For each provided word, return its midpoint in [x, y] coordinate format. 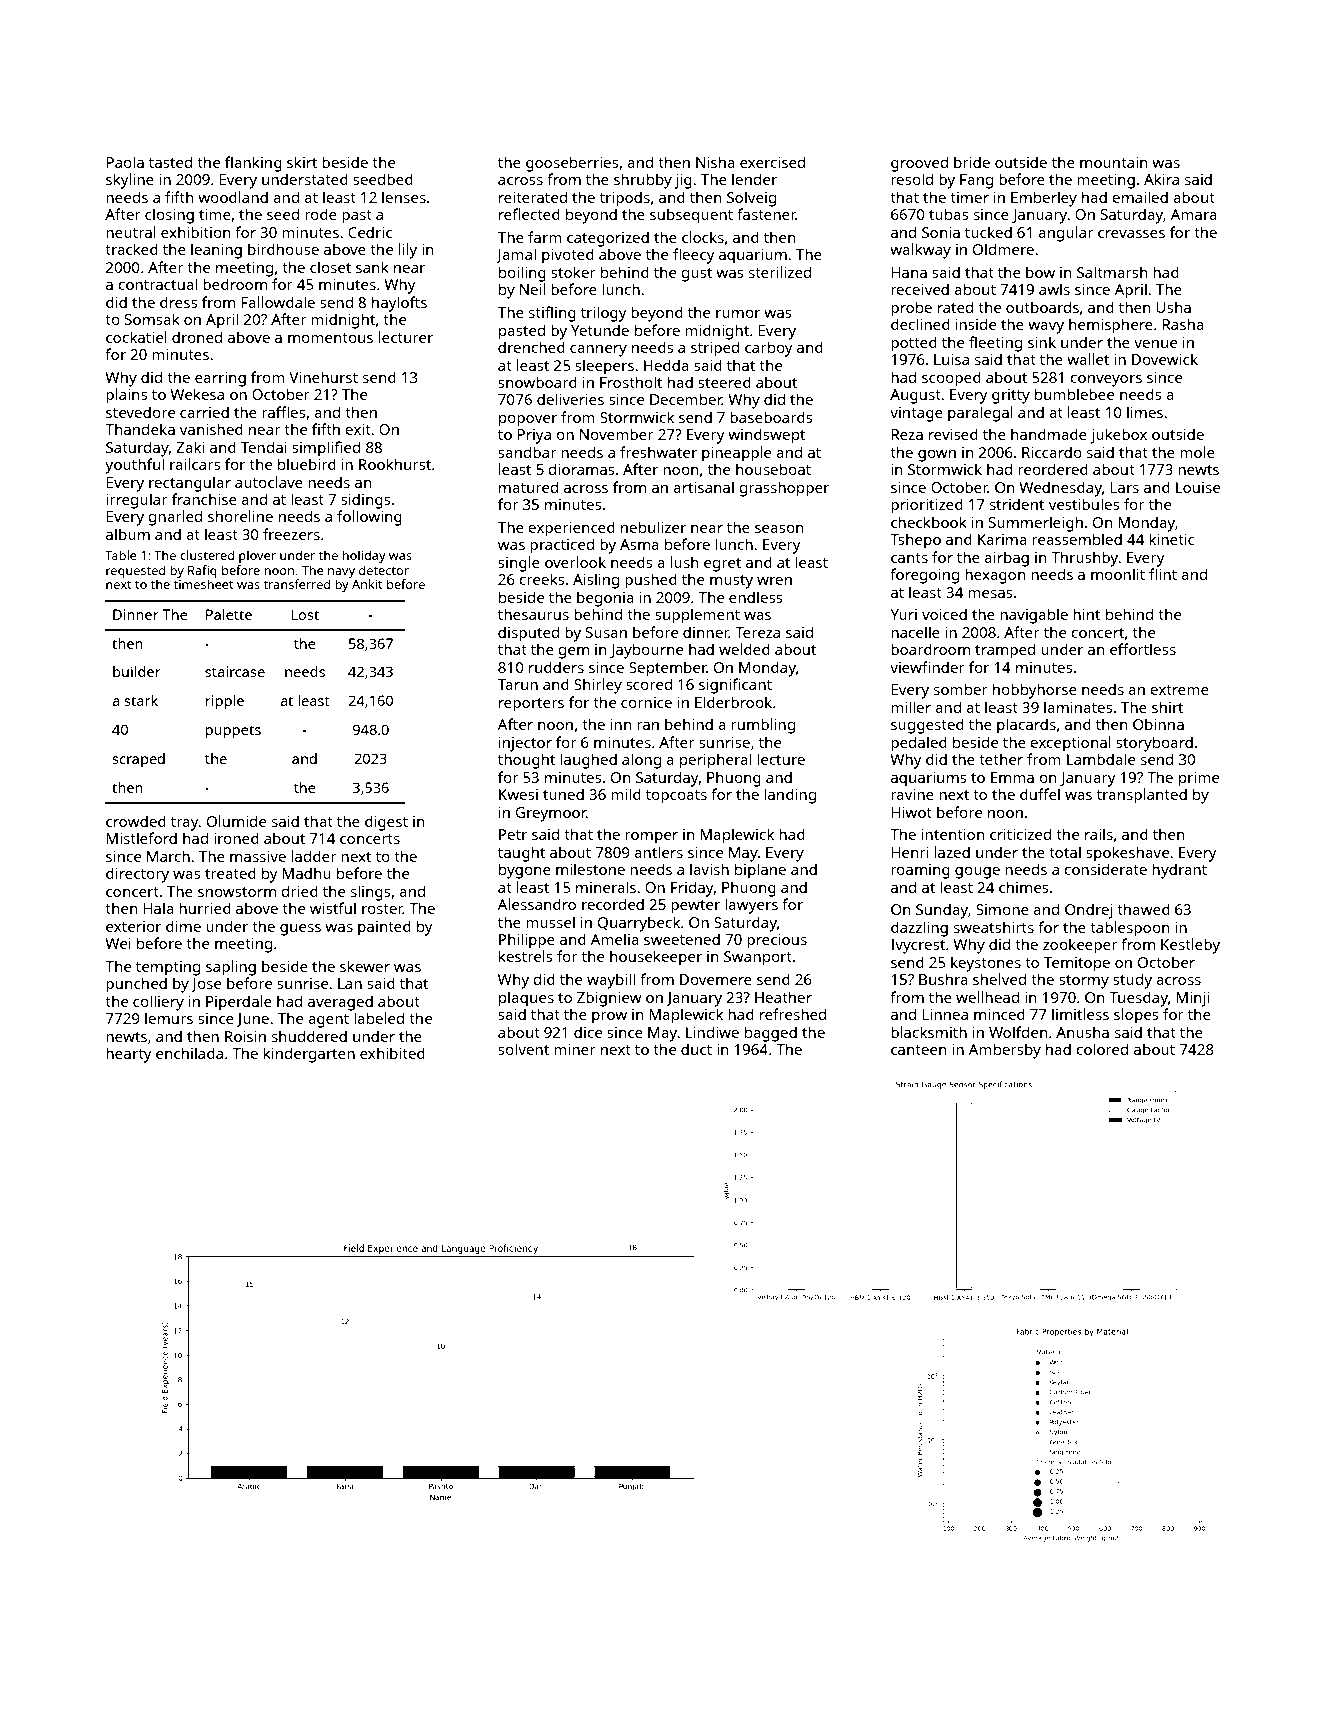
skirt [302, 162]
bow [1040, 272]
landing [790, 796]
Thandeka [140, 429]
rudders [556, 667]
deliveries [570, 399]
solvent [523, 1049]
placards [1026, 726]
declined [920, 324]
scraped [138, 760]
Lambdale [1101, 759]
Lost [305, 614]
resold [912, 179]
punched [136, 985]
